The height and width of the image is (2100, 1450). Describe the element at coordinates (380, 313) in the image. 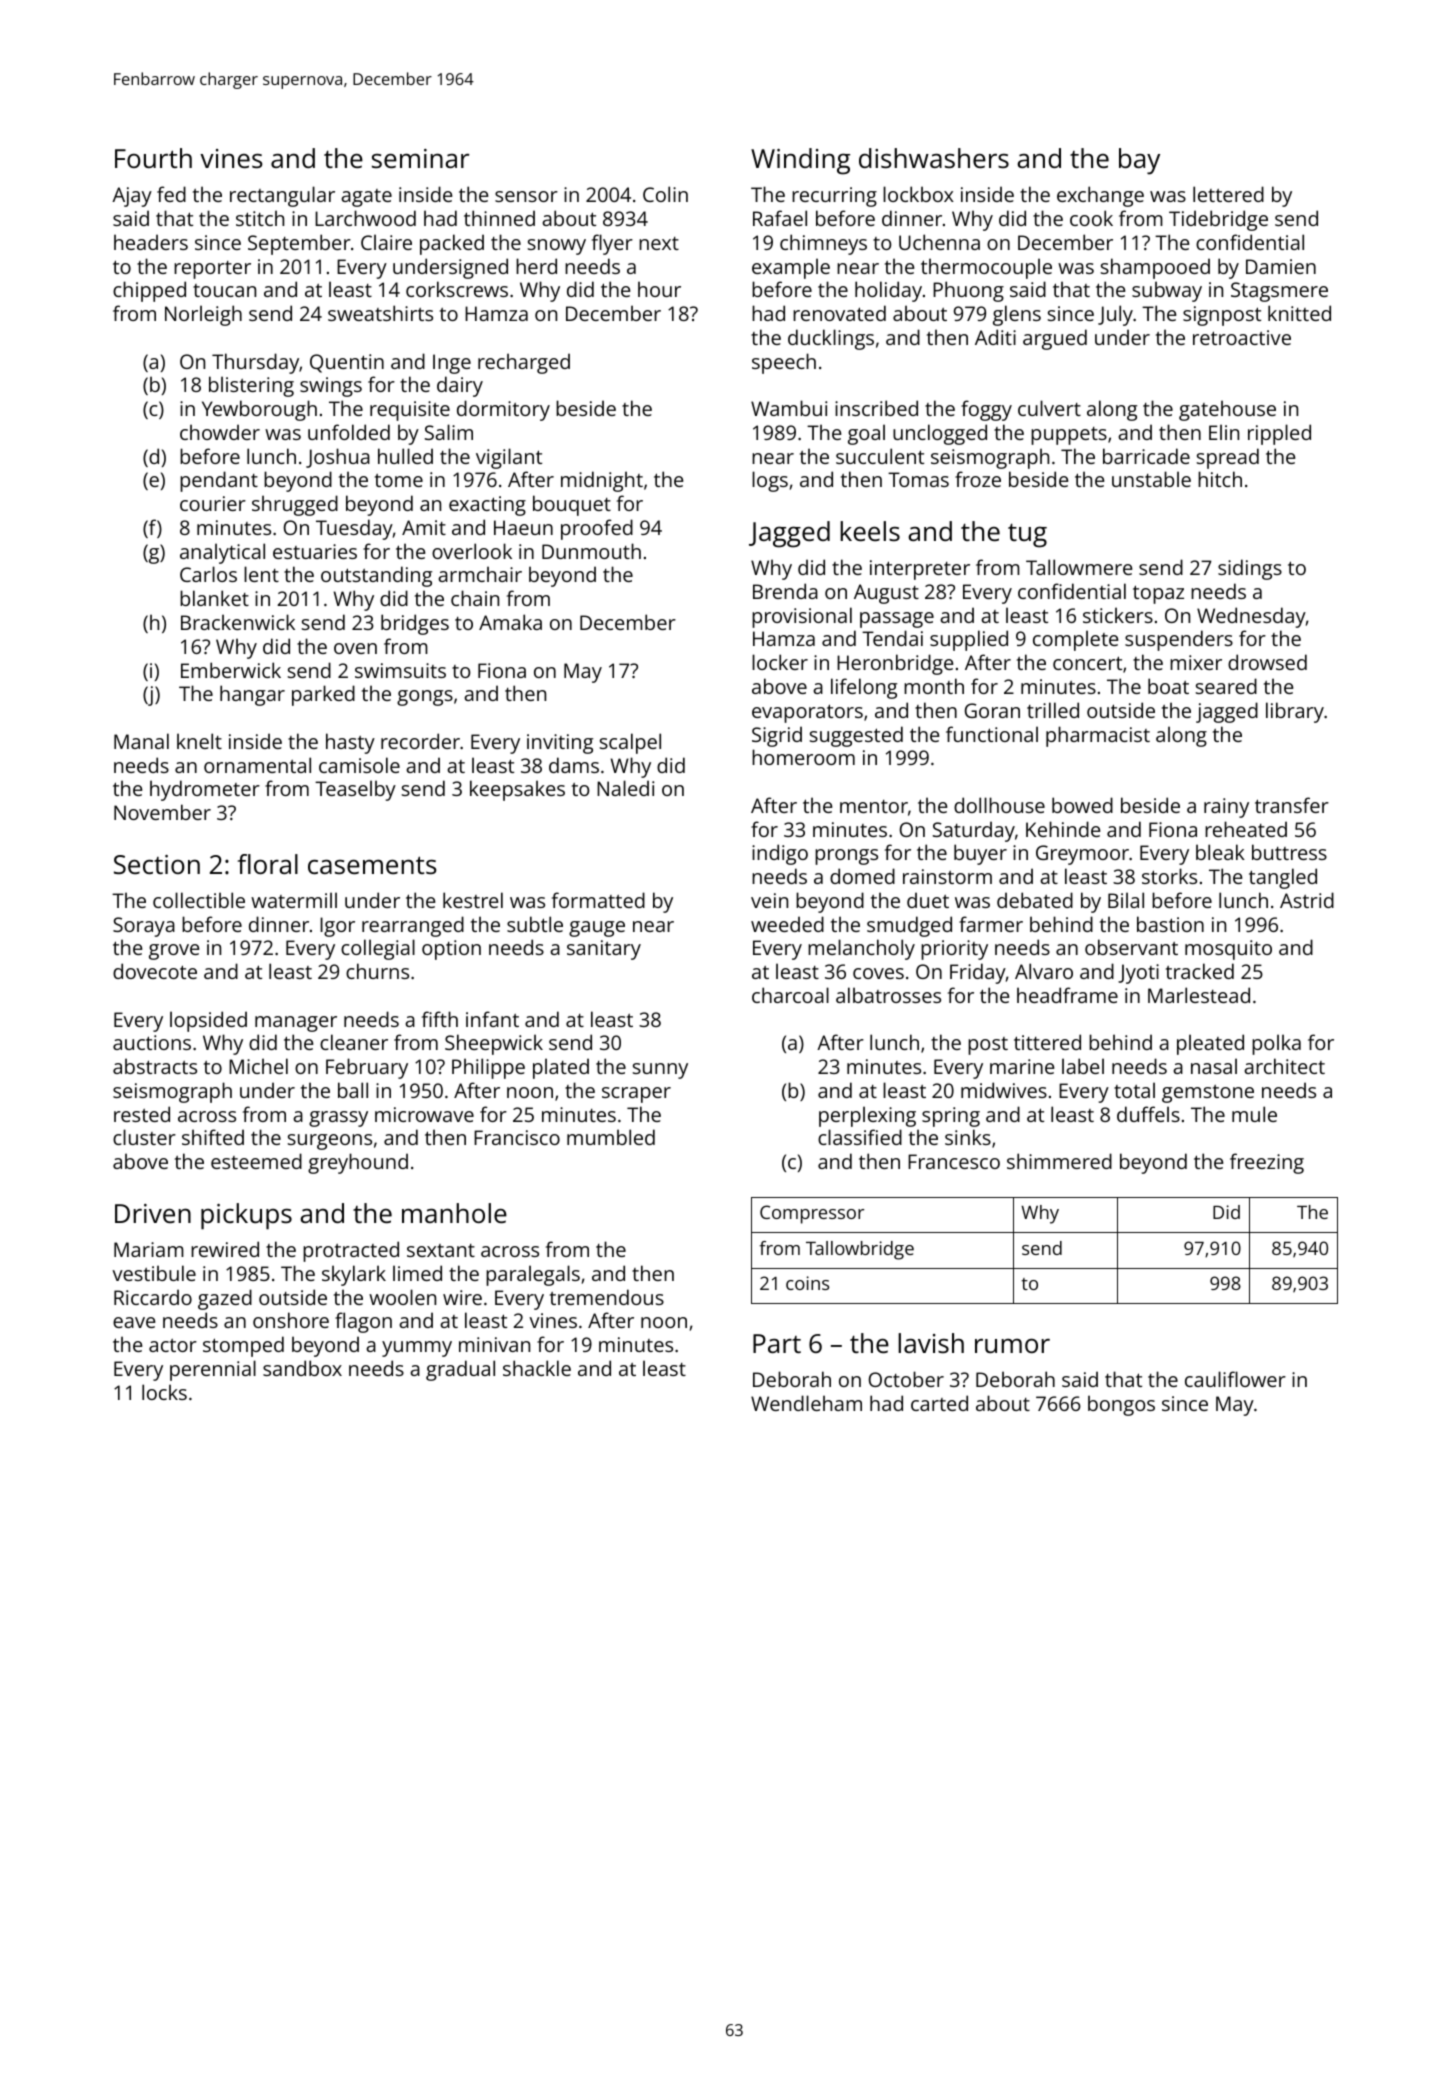

I see `sweatshirts` at that location.
